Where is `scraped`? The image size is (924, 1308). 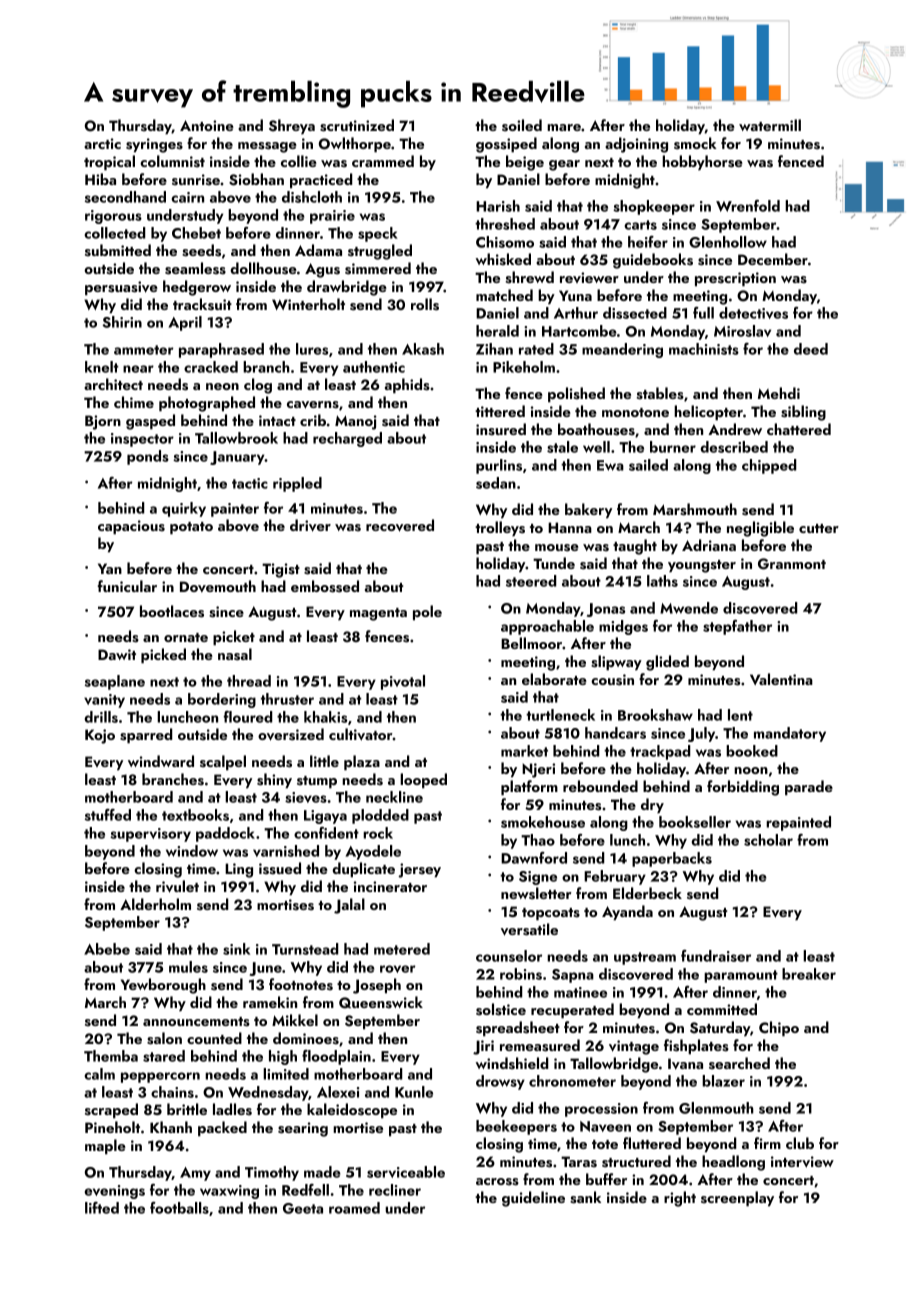
scraped is located at coordinates (111, 1110).
